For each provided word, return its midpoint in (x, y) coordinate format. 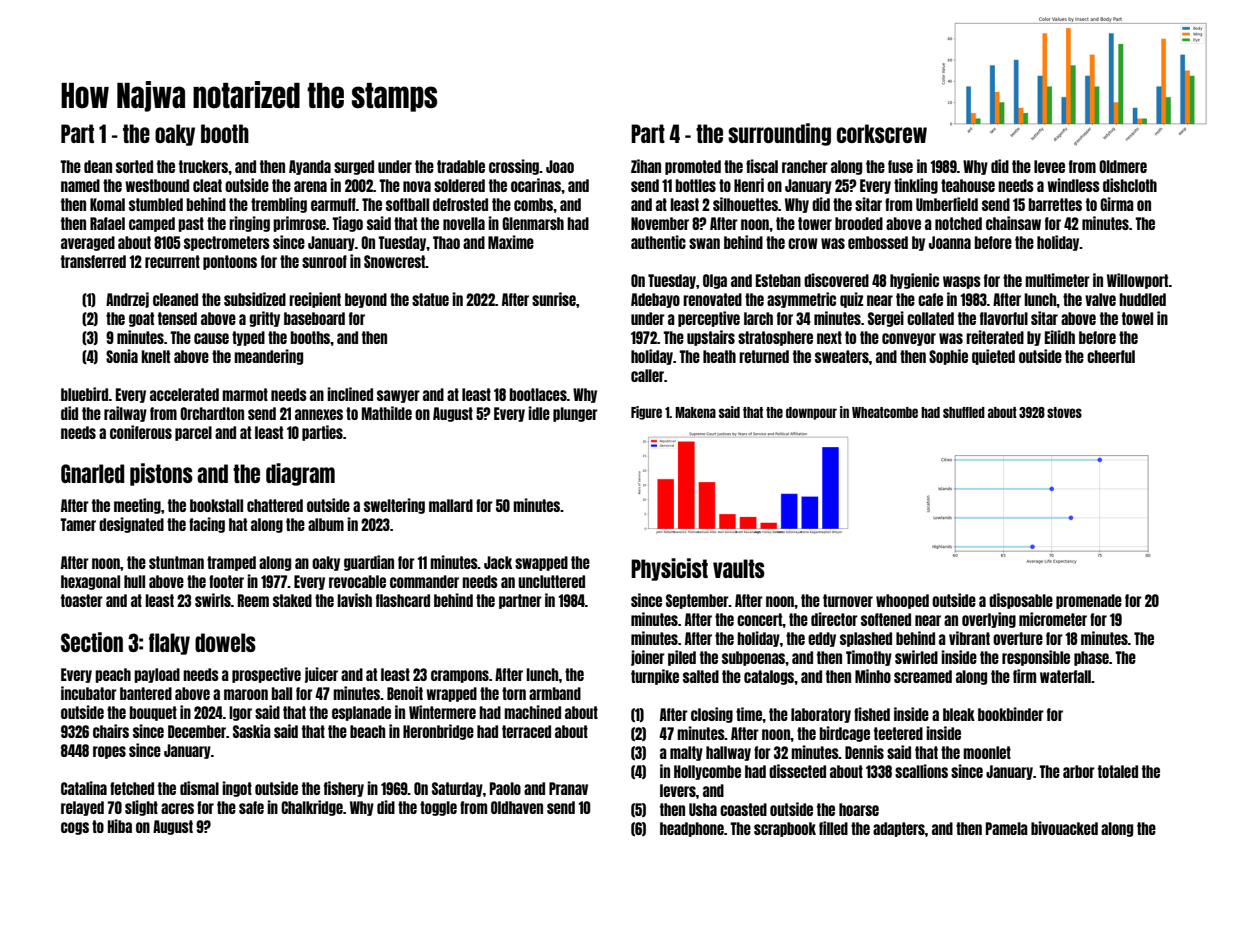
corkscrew (882, 133)
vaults (739, 568)
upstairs (711, 338)
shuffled (964, 412)
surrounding (779, 134)
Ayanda (310, 167)
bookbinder (1011, 714)
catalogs (769, 677)
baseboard (314, 318)
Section (92, 642)
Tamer (78, 524)
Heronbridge (438, 732)
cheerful (1111, 356)
